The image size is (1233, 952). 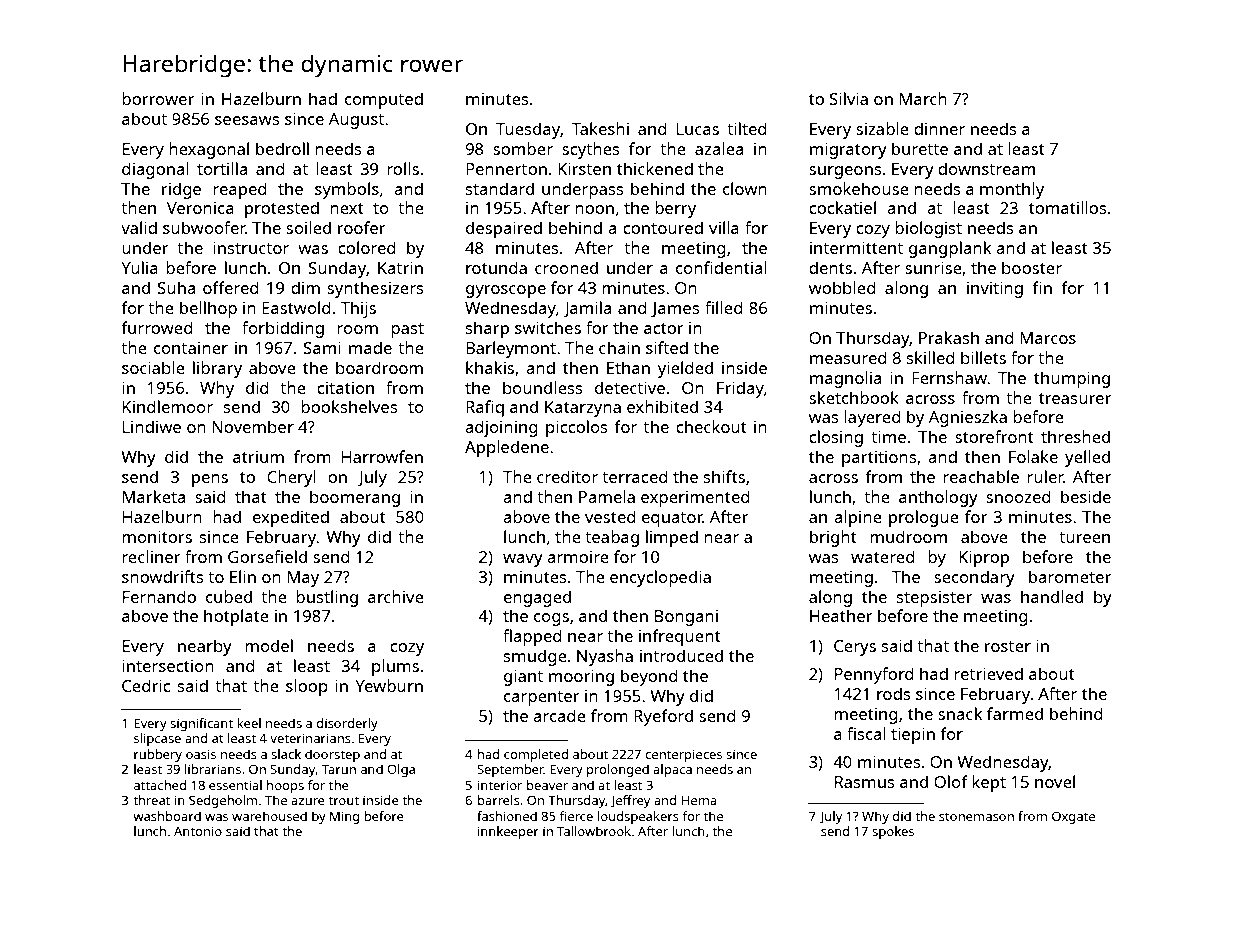 What do you see at coordinates (231, 287) in the page?
I see `offered` at bounding box center [231, 287].
